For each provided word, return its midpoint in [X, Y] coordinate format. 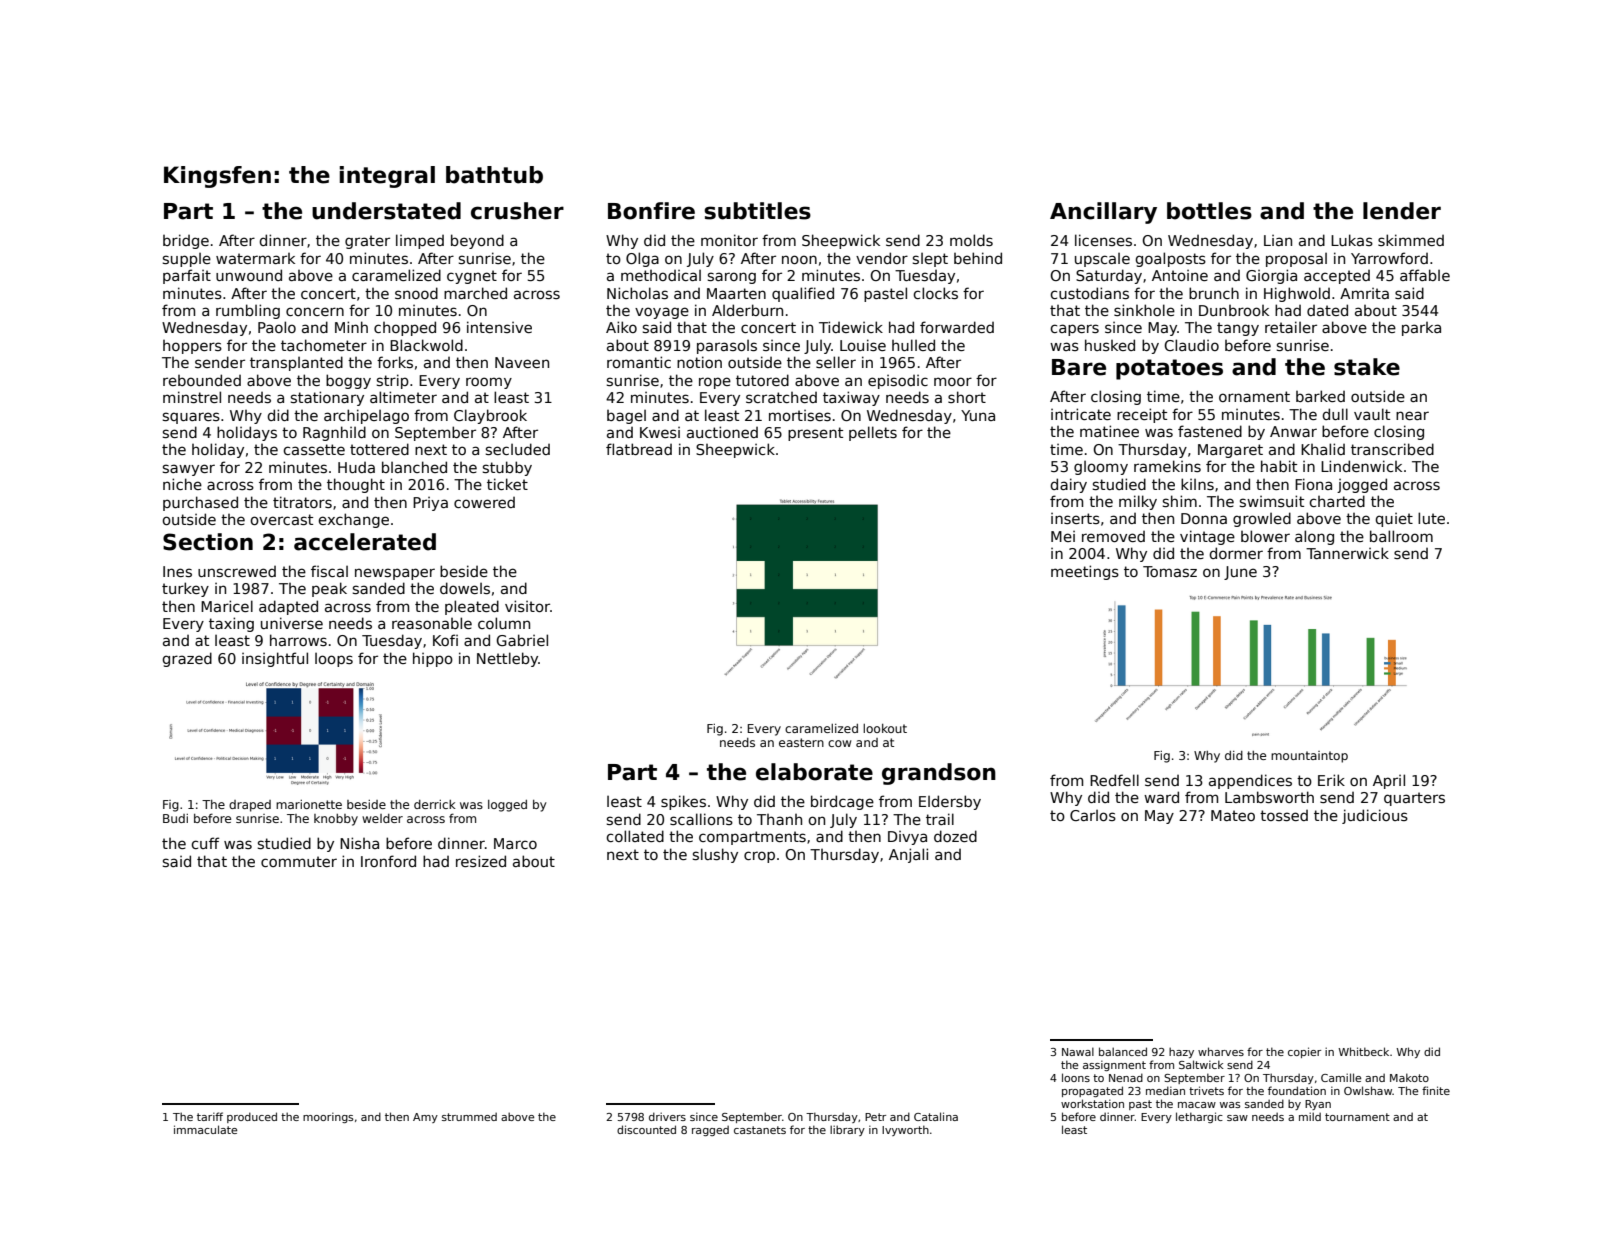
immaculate [205, 1129]
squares [191, 418]
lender [1402, 211]
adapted [288, 607]
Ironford [388, 861]
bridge [186, 241]
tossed [1284, 815]
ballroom [1401, 536]
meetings [1085, 572]
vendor [882, 258]
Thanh [779, 819]
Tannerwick [1347, 553]
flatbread [639, 449]
